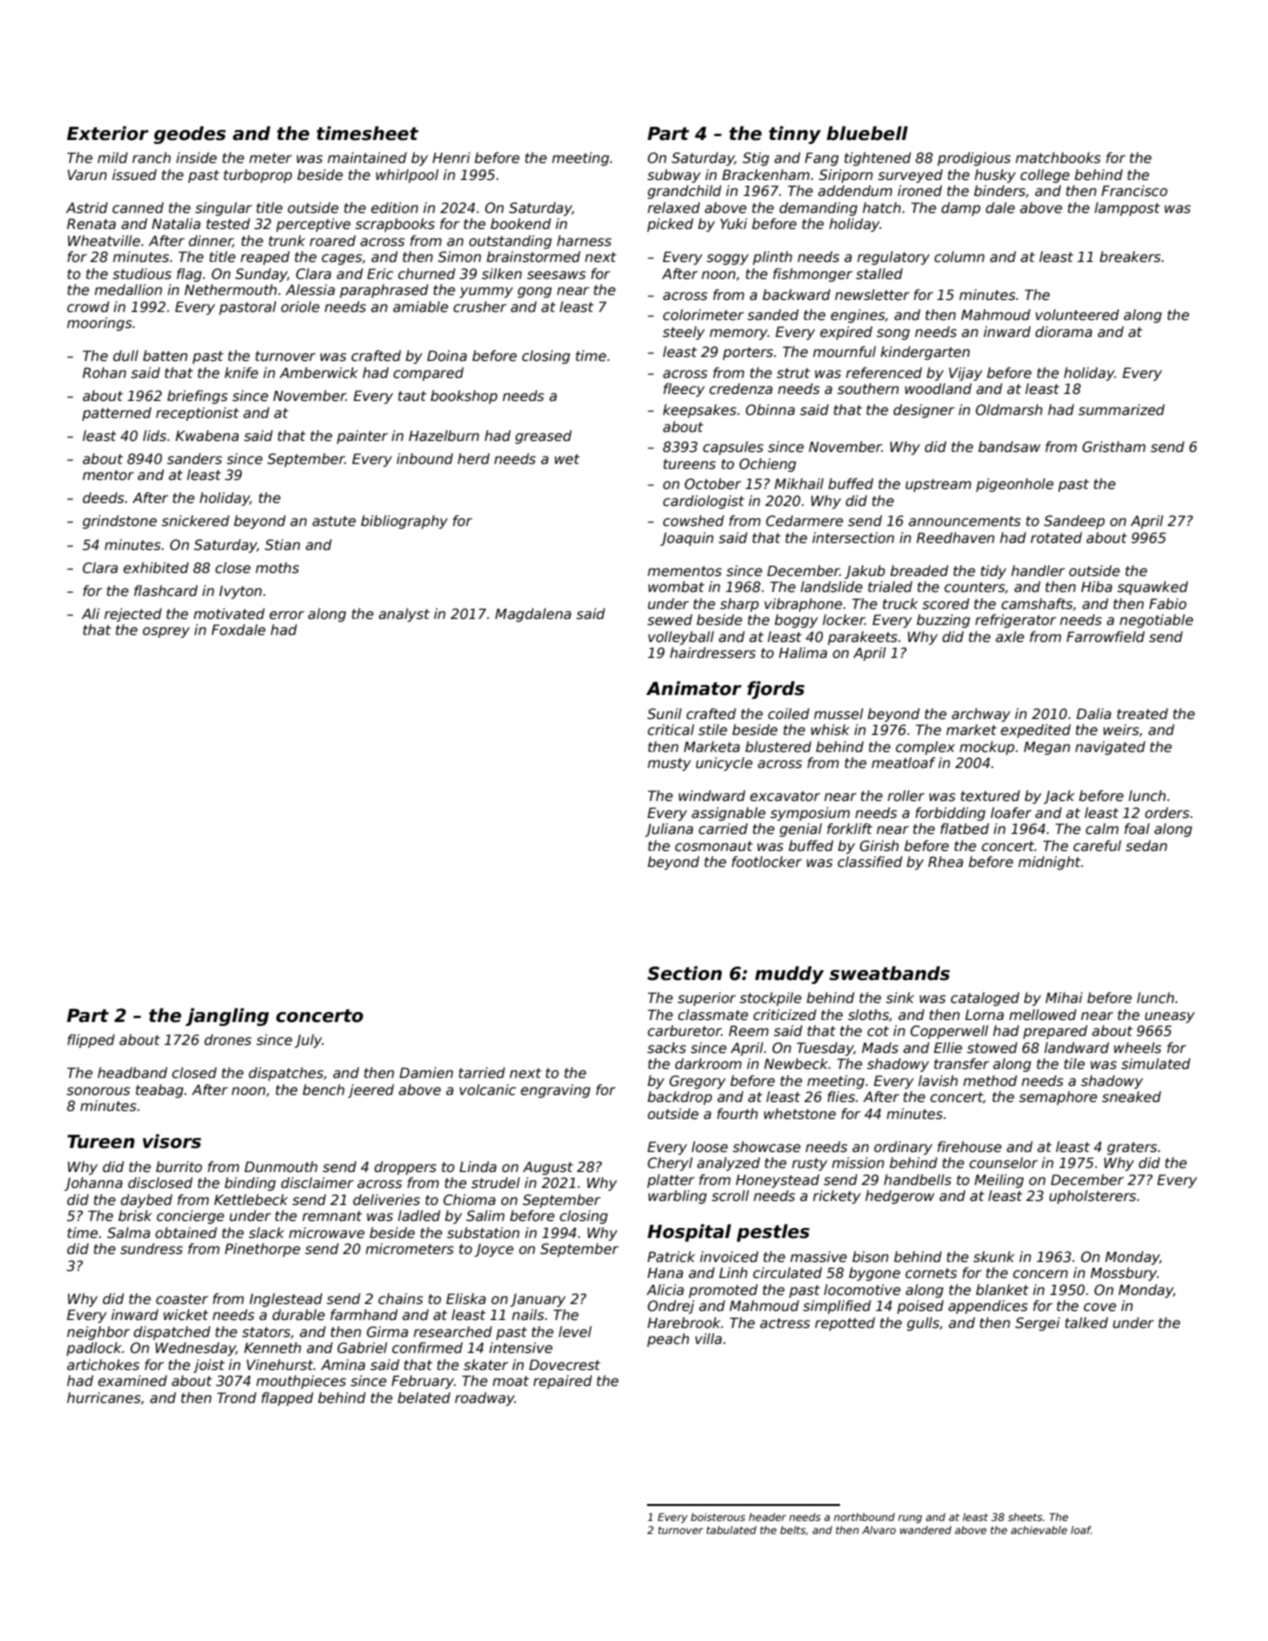 This page has height=1641, width=1268. Describe the element at coordinates (708, 1338) in the page. I see `villa` at that location.
